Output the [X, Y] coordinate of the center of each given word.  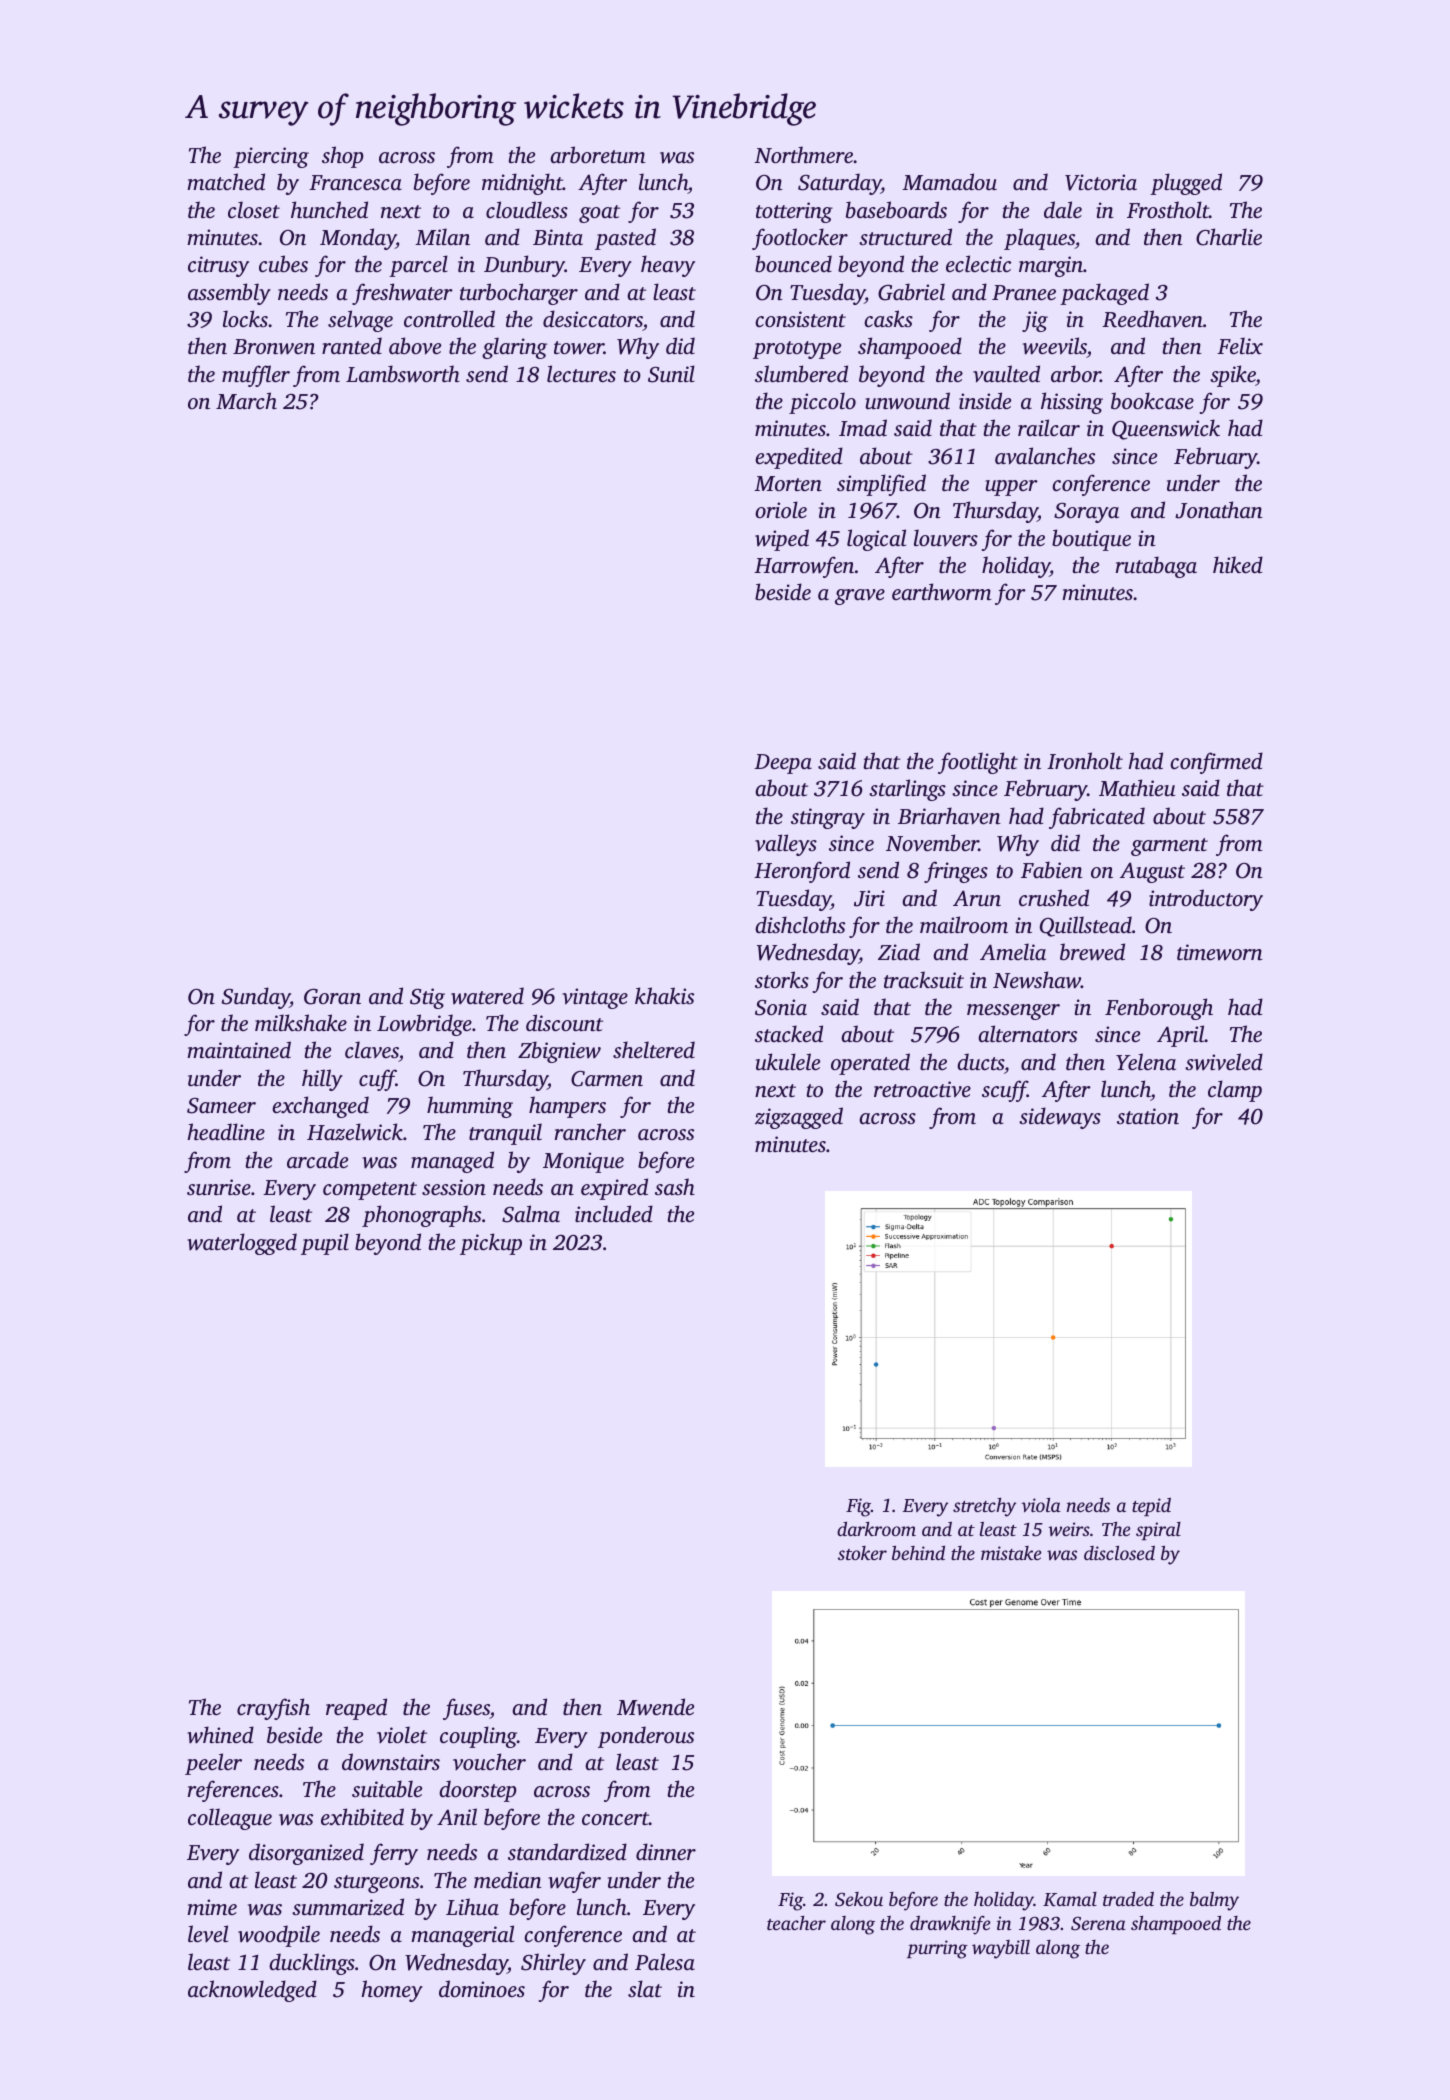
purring [937, 1949]
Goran [332, 997]
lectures [581, 373]
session [454, 1187]
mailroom [964, 924]
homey [392, 1991]
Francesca [355, 182]
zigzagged [799, 1118]
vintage [595, 998]
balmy [1214, 1901]
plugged [1186, 184]
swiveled [1224, 1061]
